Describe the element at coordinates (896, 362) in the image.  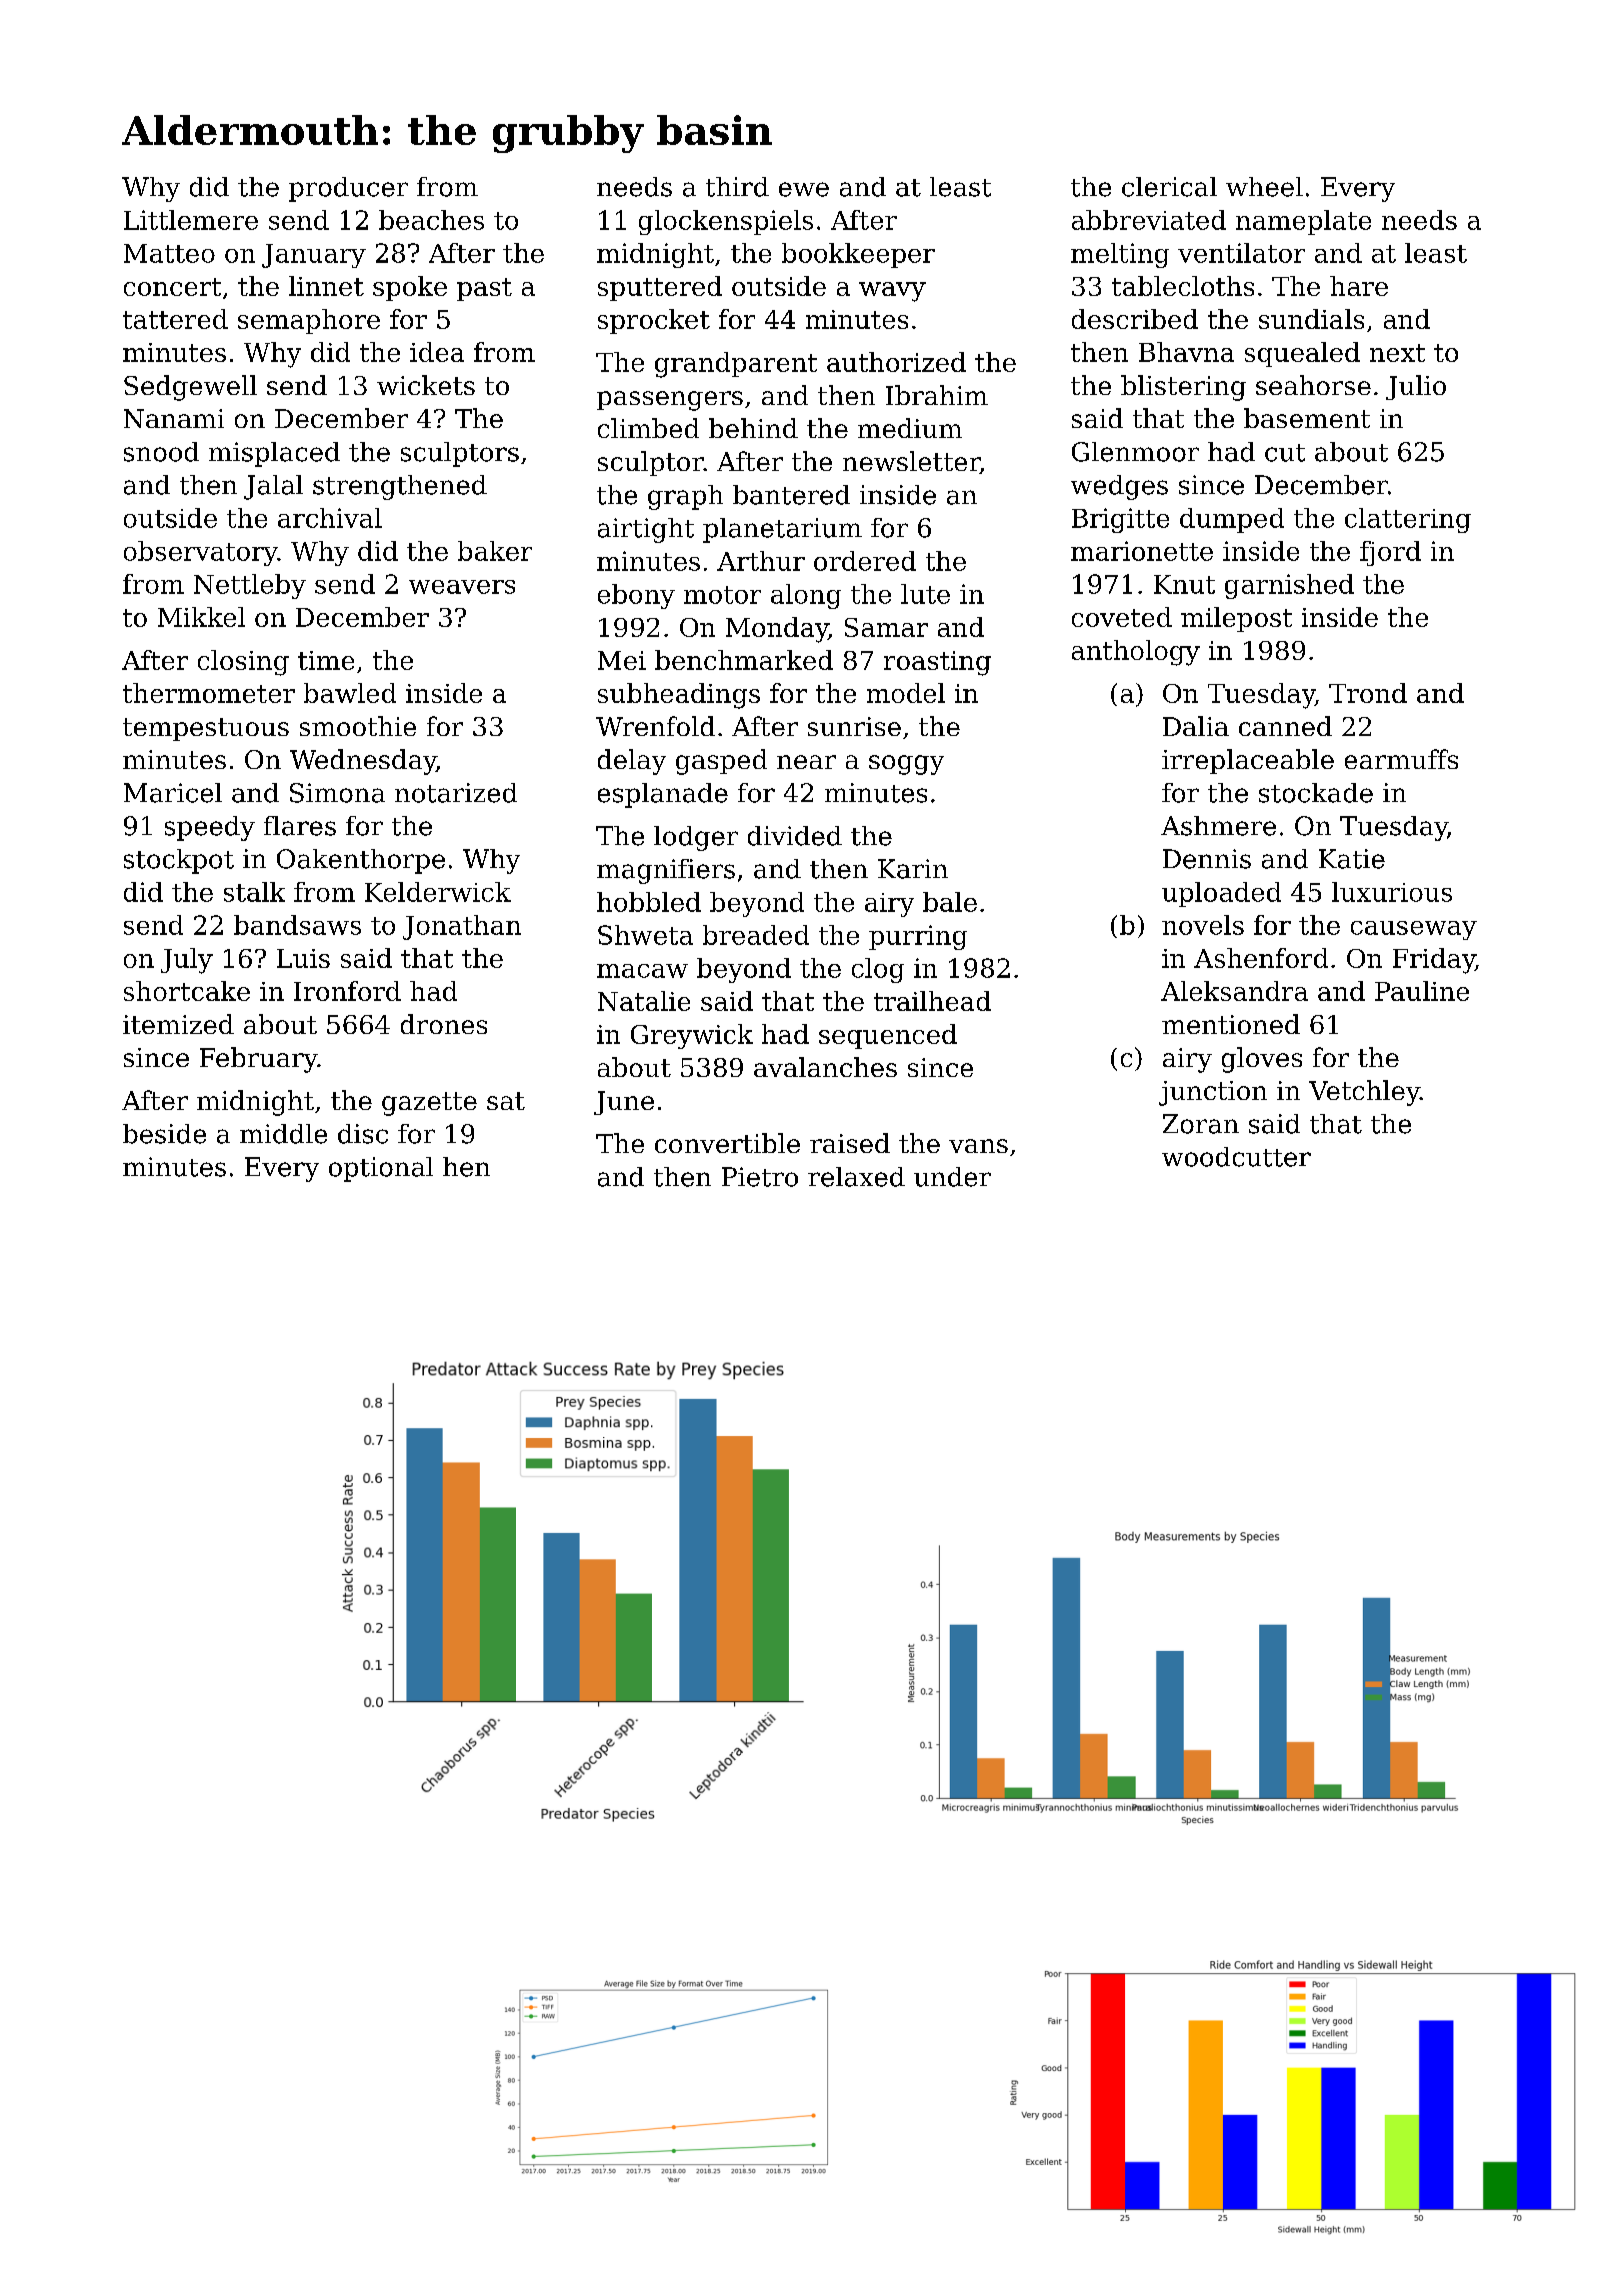
I see `authorized` at that location.
